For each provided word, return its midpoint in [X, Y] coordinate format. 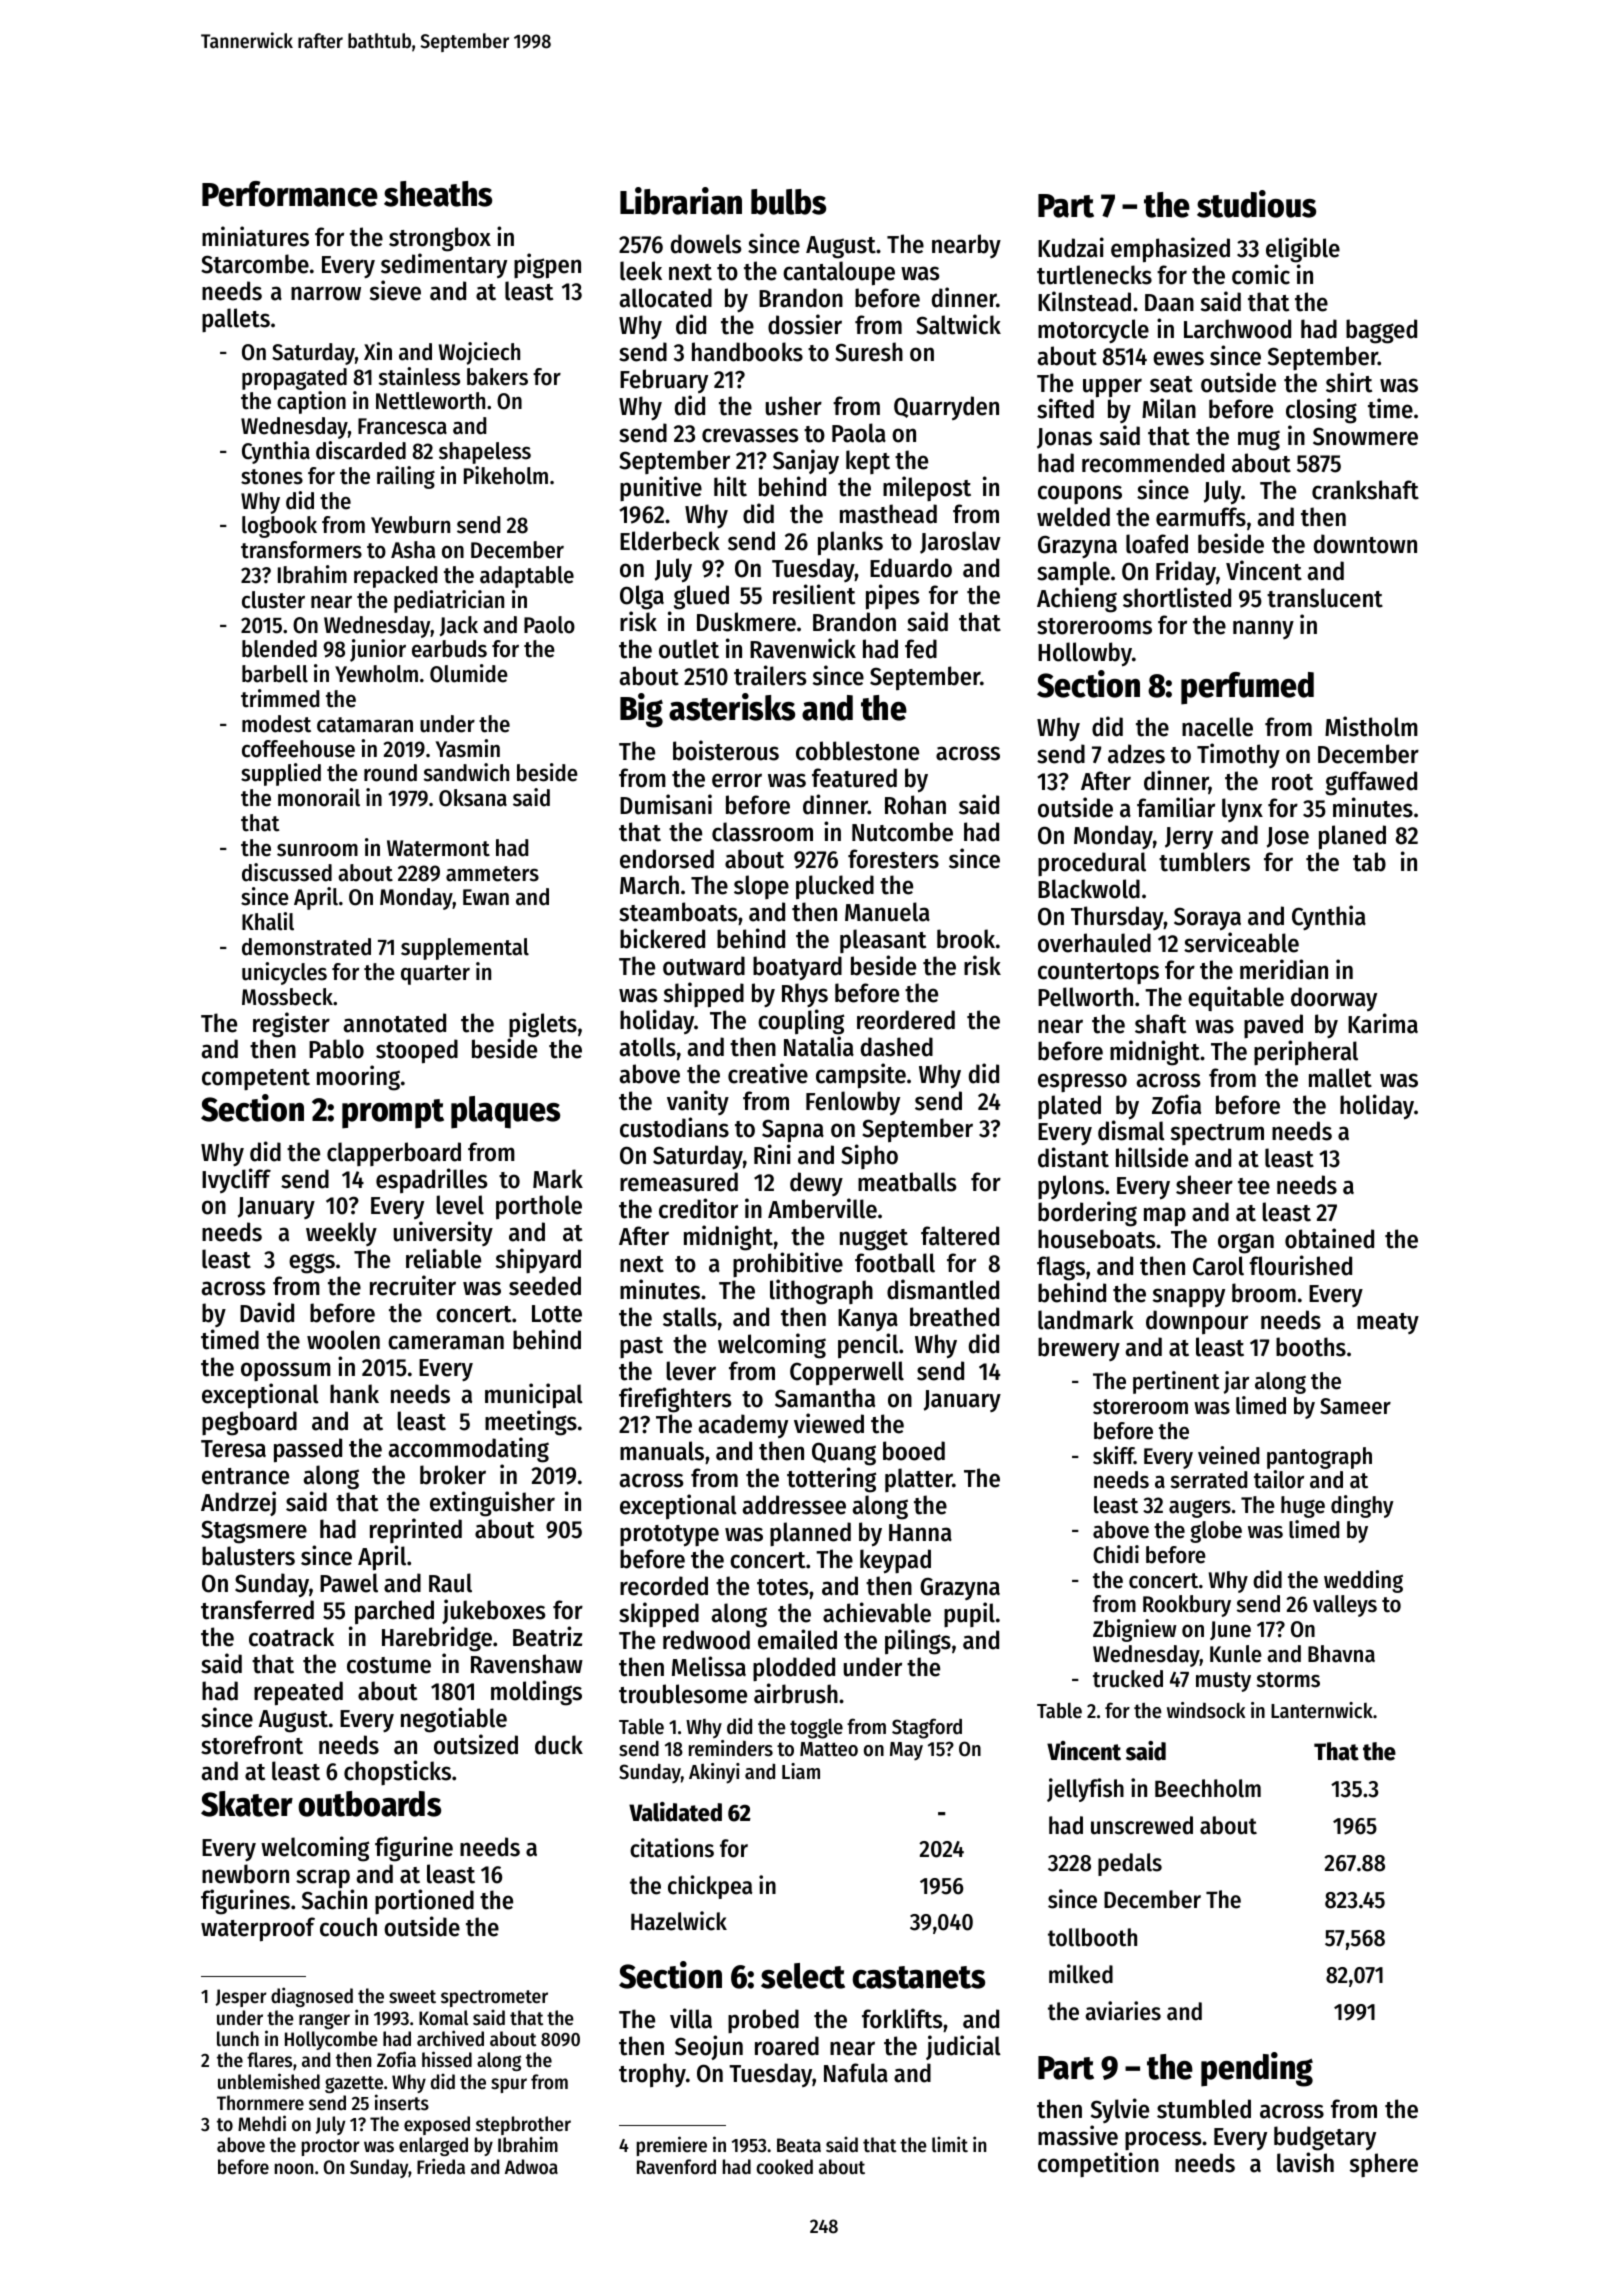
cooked [785, 2167]
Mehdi [262, 2123]
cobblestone [857, 751]
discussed [287, 872]
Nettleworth [430, 401]
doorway [1334, 999]
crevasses [750, 435]
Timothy [1238, 755]
